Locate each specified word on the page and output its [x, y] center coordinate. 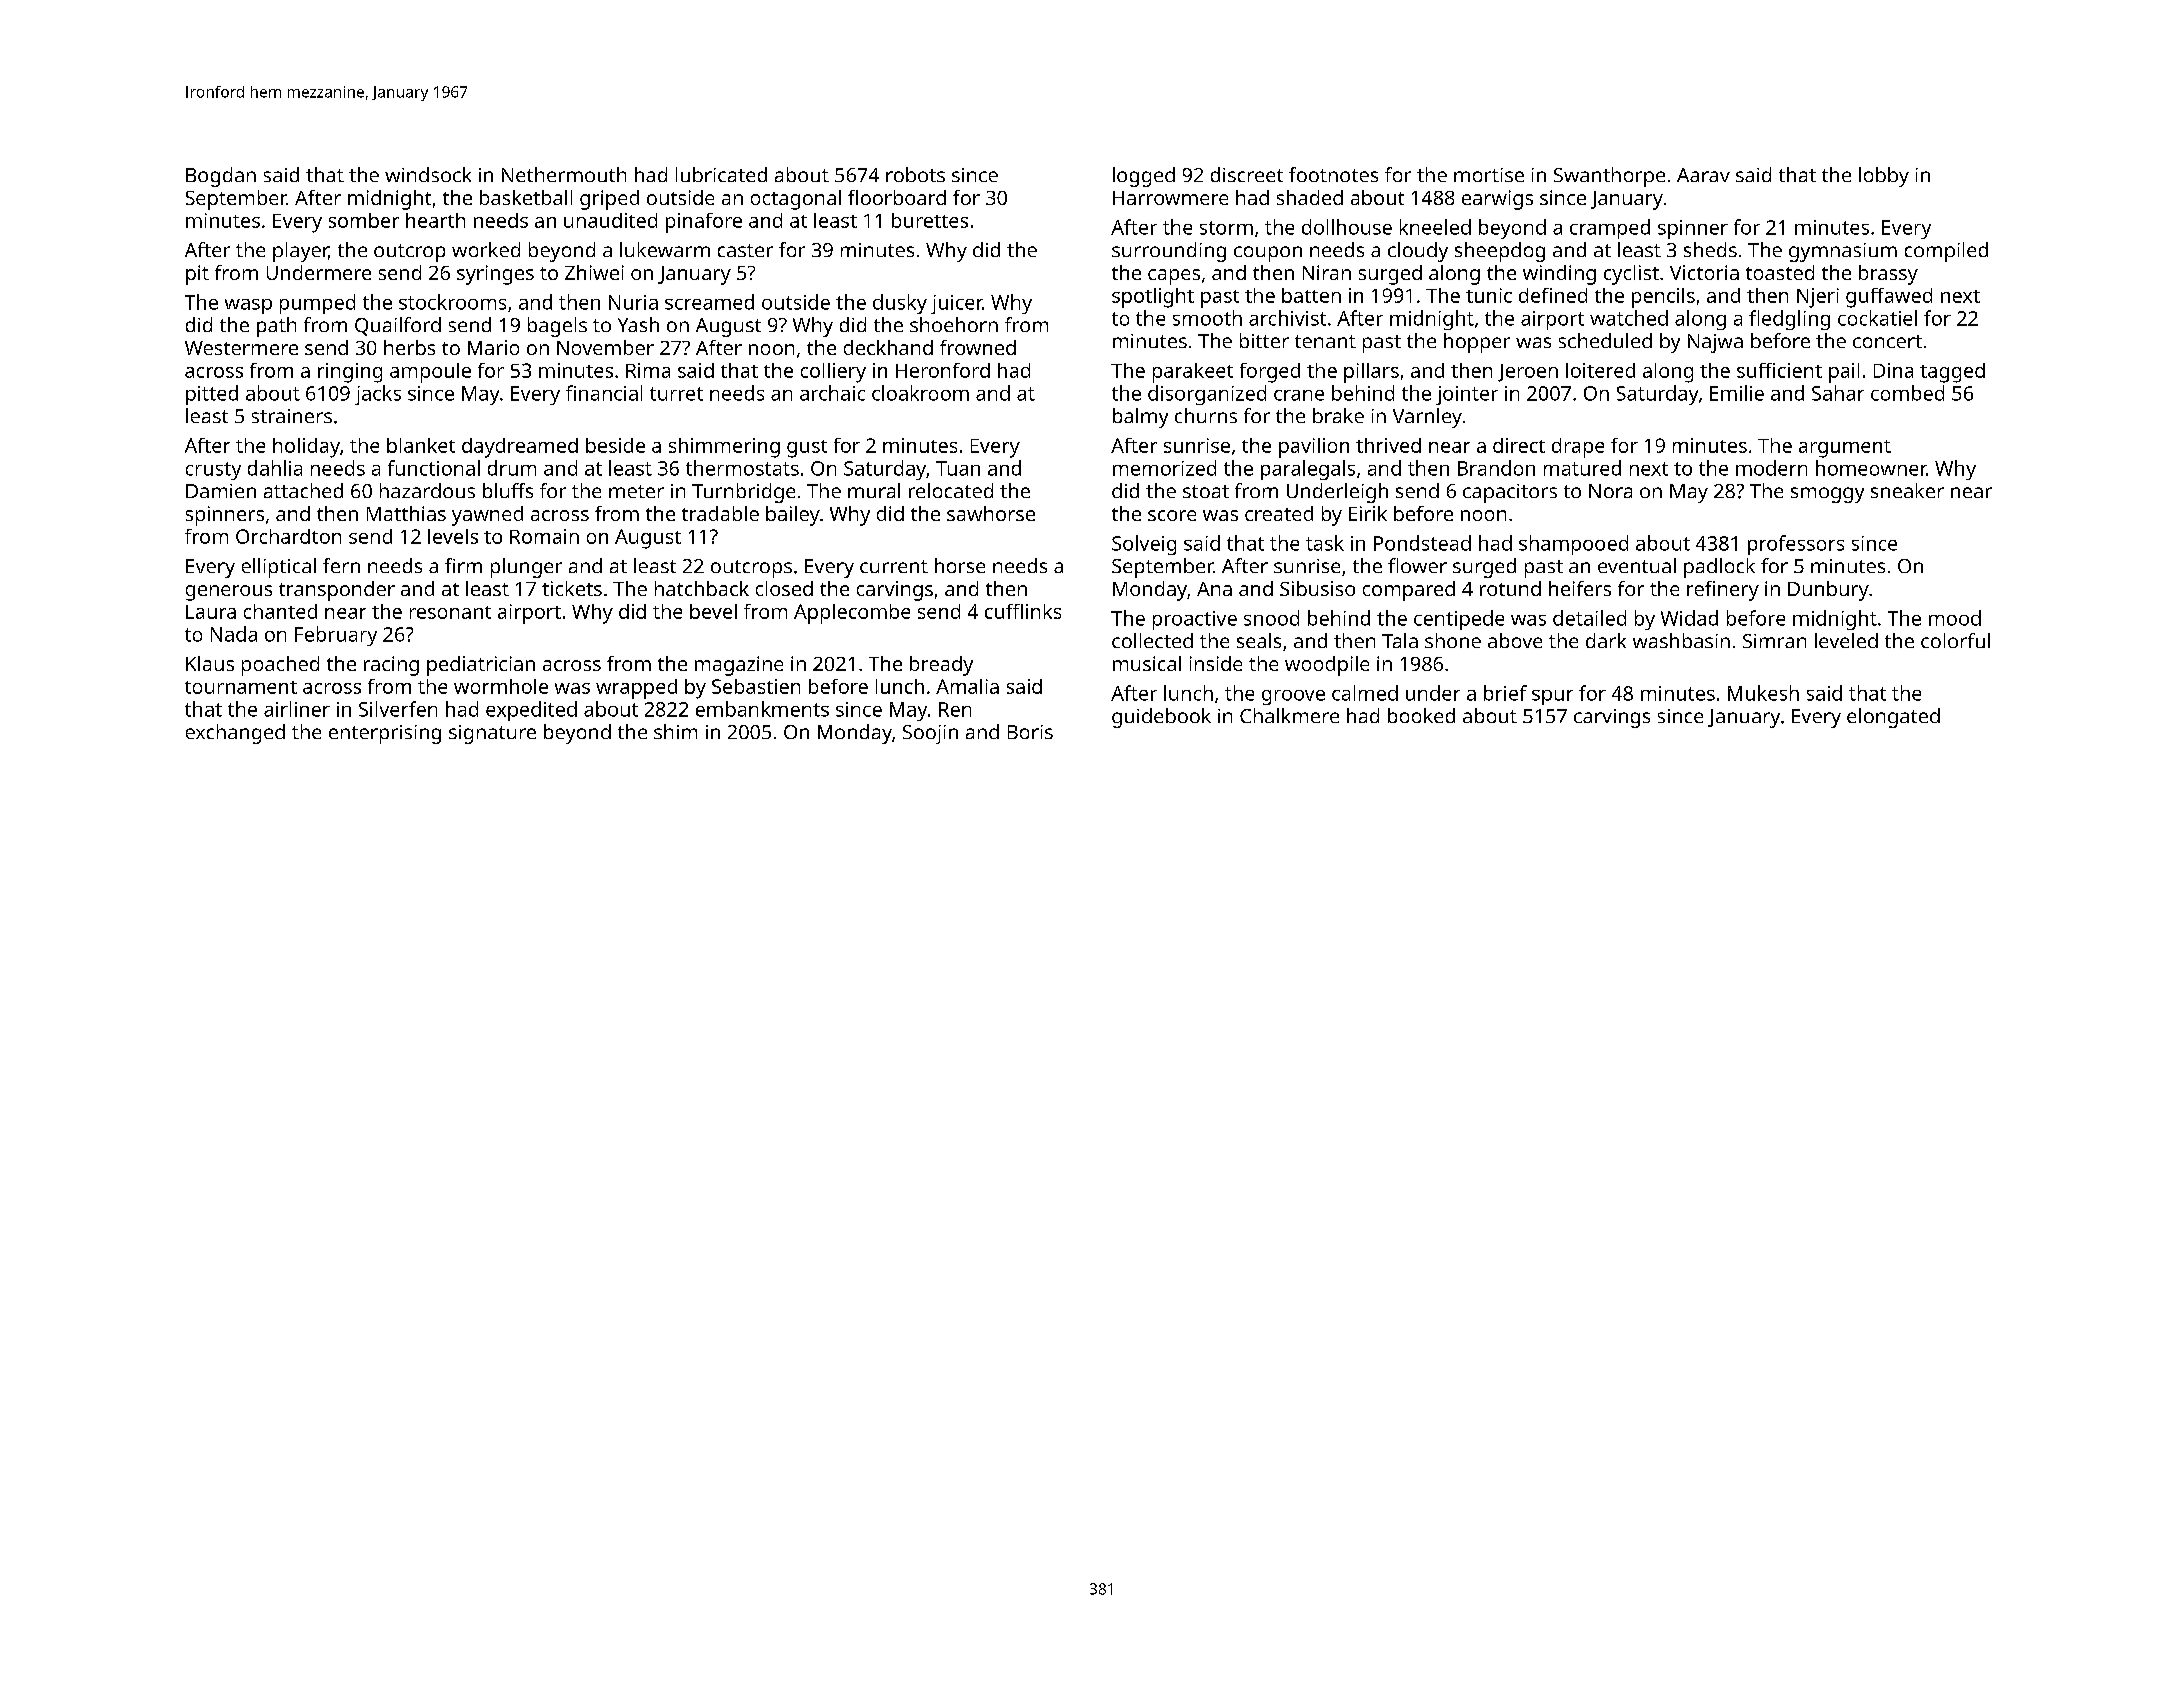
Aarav [1703, 175]
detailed [1589, 618]
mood [1955, 618]
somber [364, 220]
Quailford [398, 326]
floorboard [897, 197]
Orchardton [288, 536]
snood [1271, 618]
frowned [978, 347]
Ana [1214, 589]
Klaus [210, 663]
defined [1553, 295]
